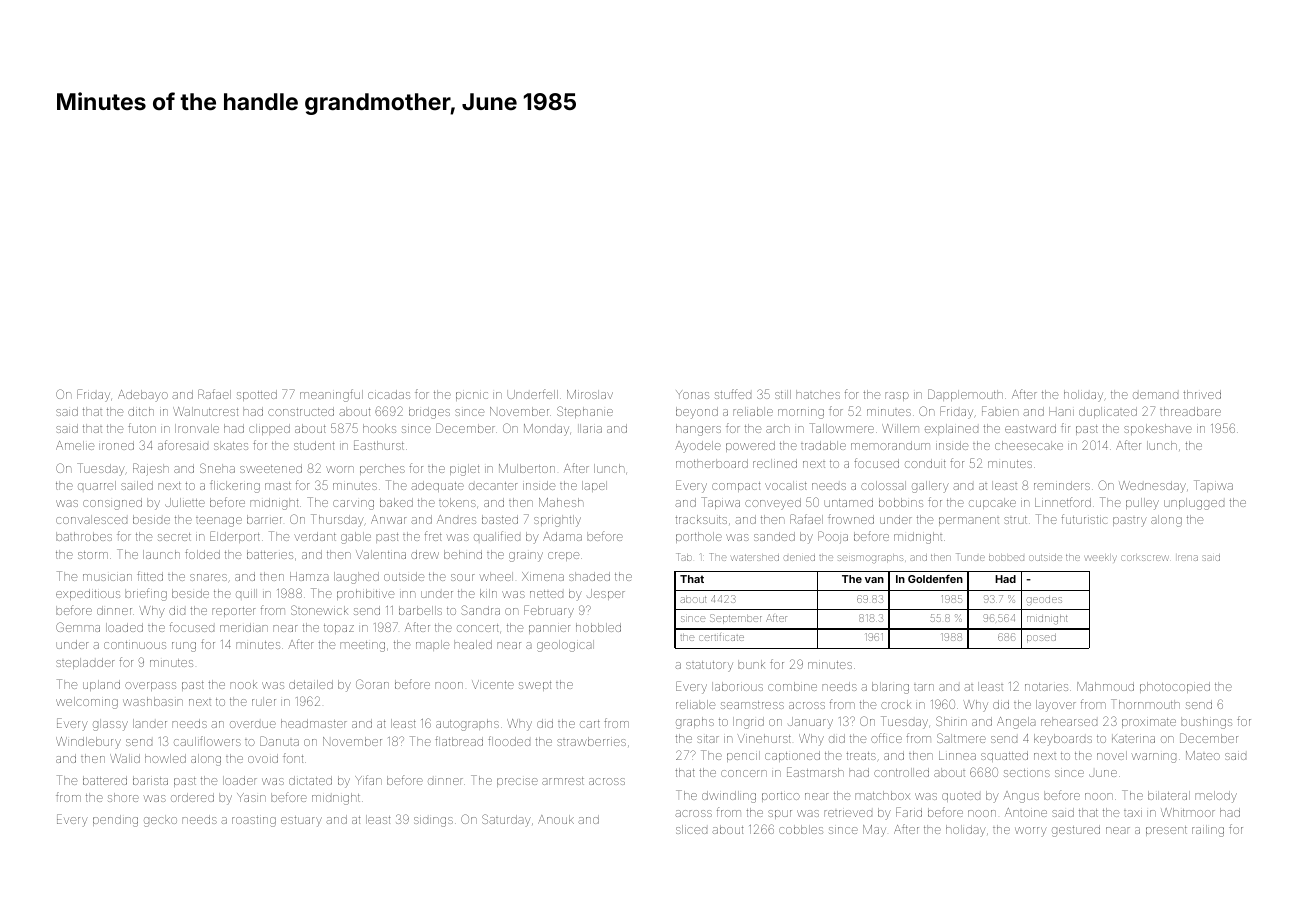  What do you see at coordinates (565, 646) in the image?
I see `geological` at bounding box center [565, 646].
